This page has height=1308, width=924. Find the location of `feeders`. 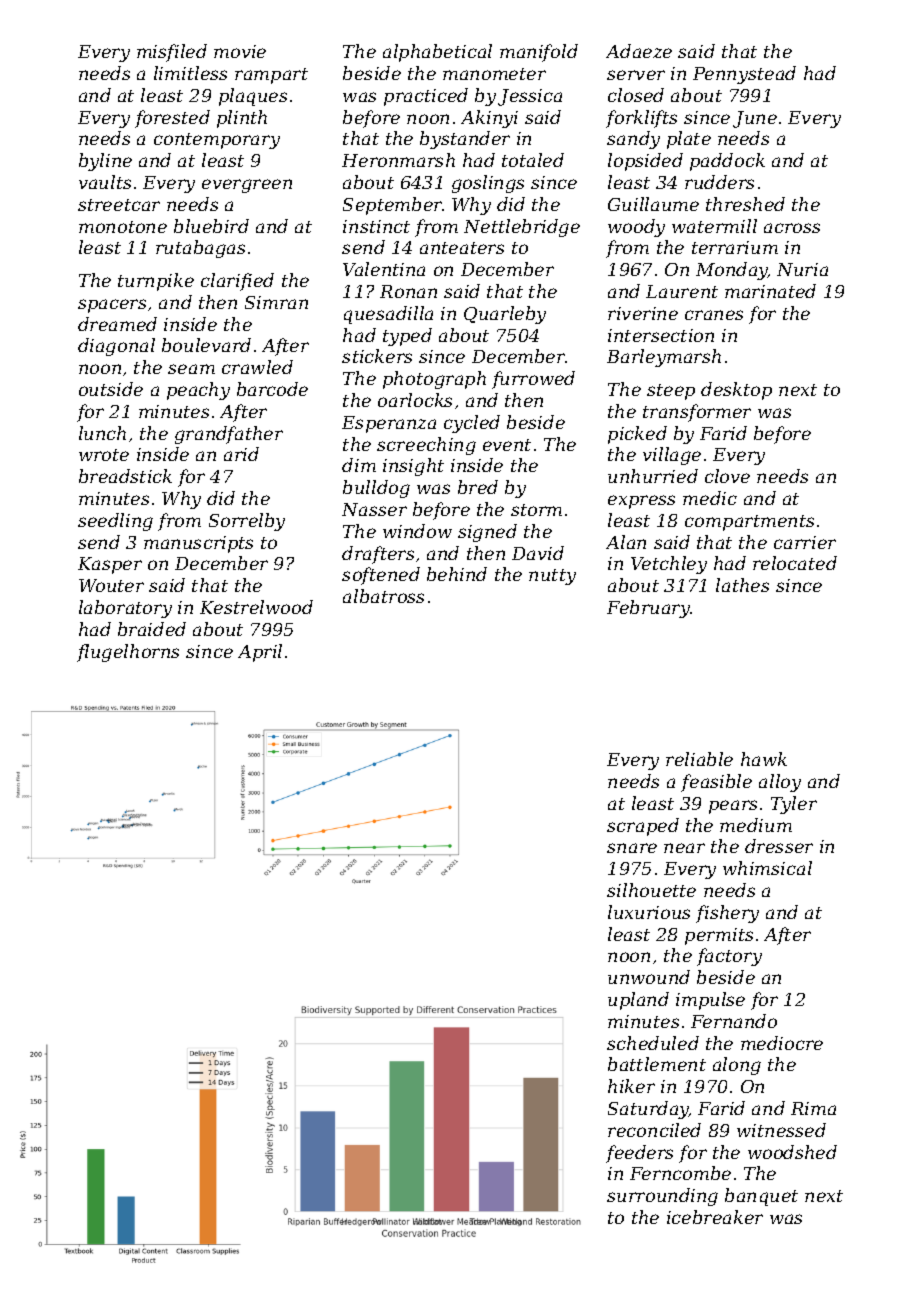

feeders is located at coordinates (639, 1154).
